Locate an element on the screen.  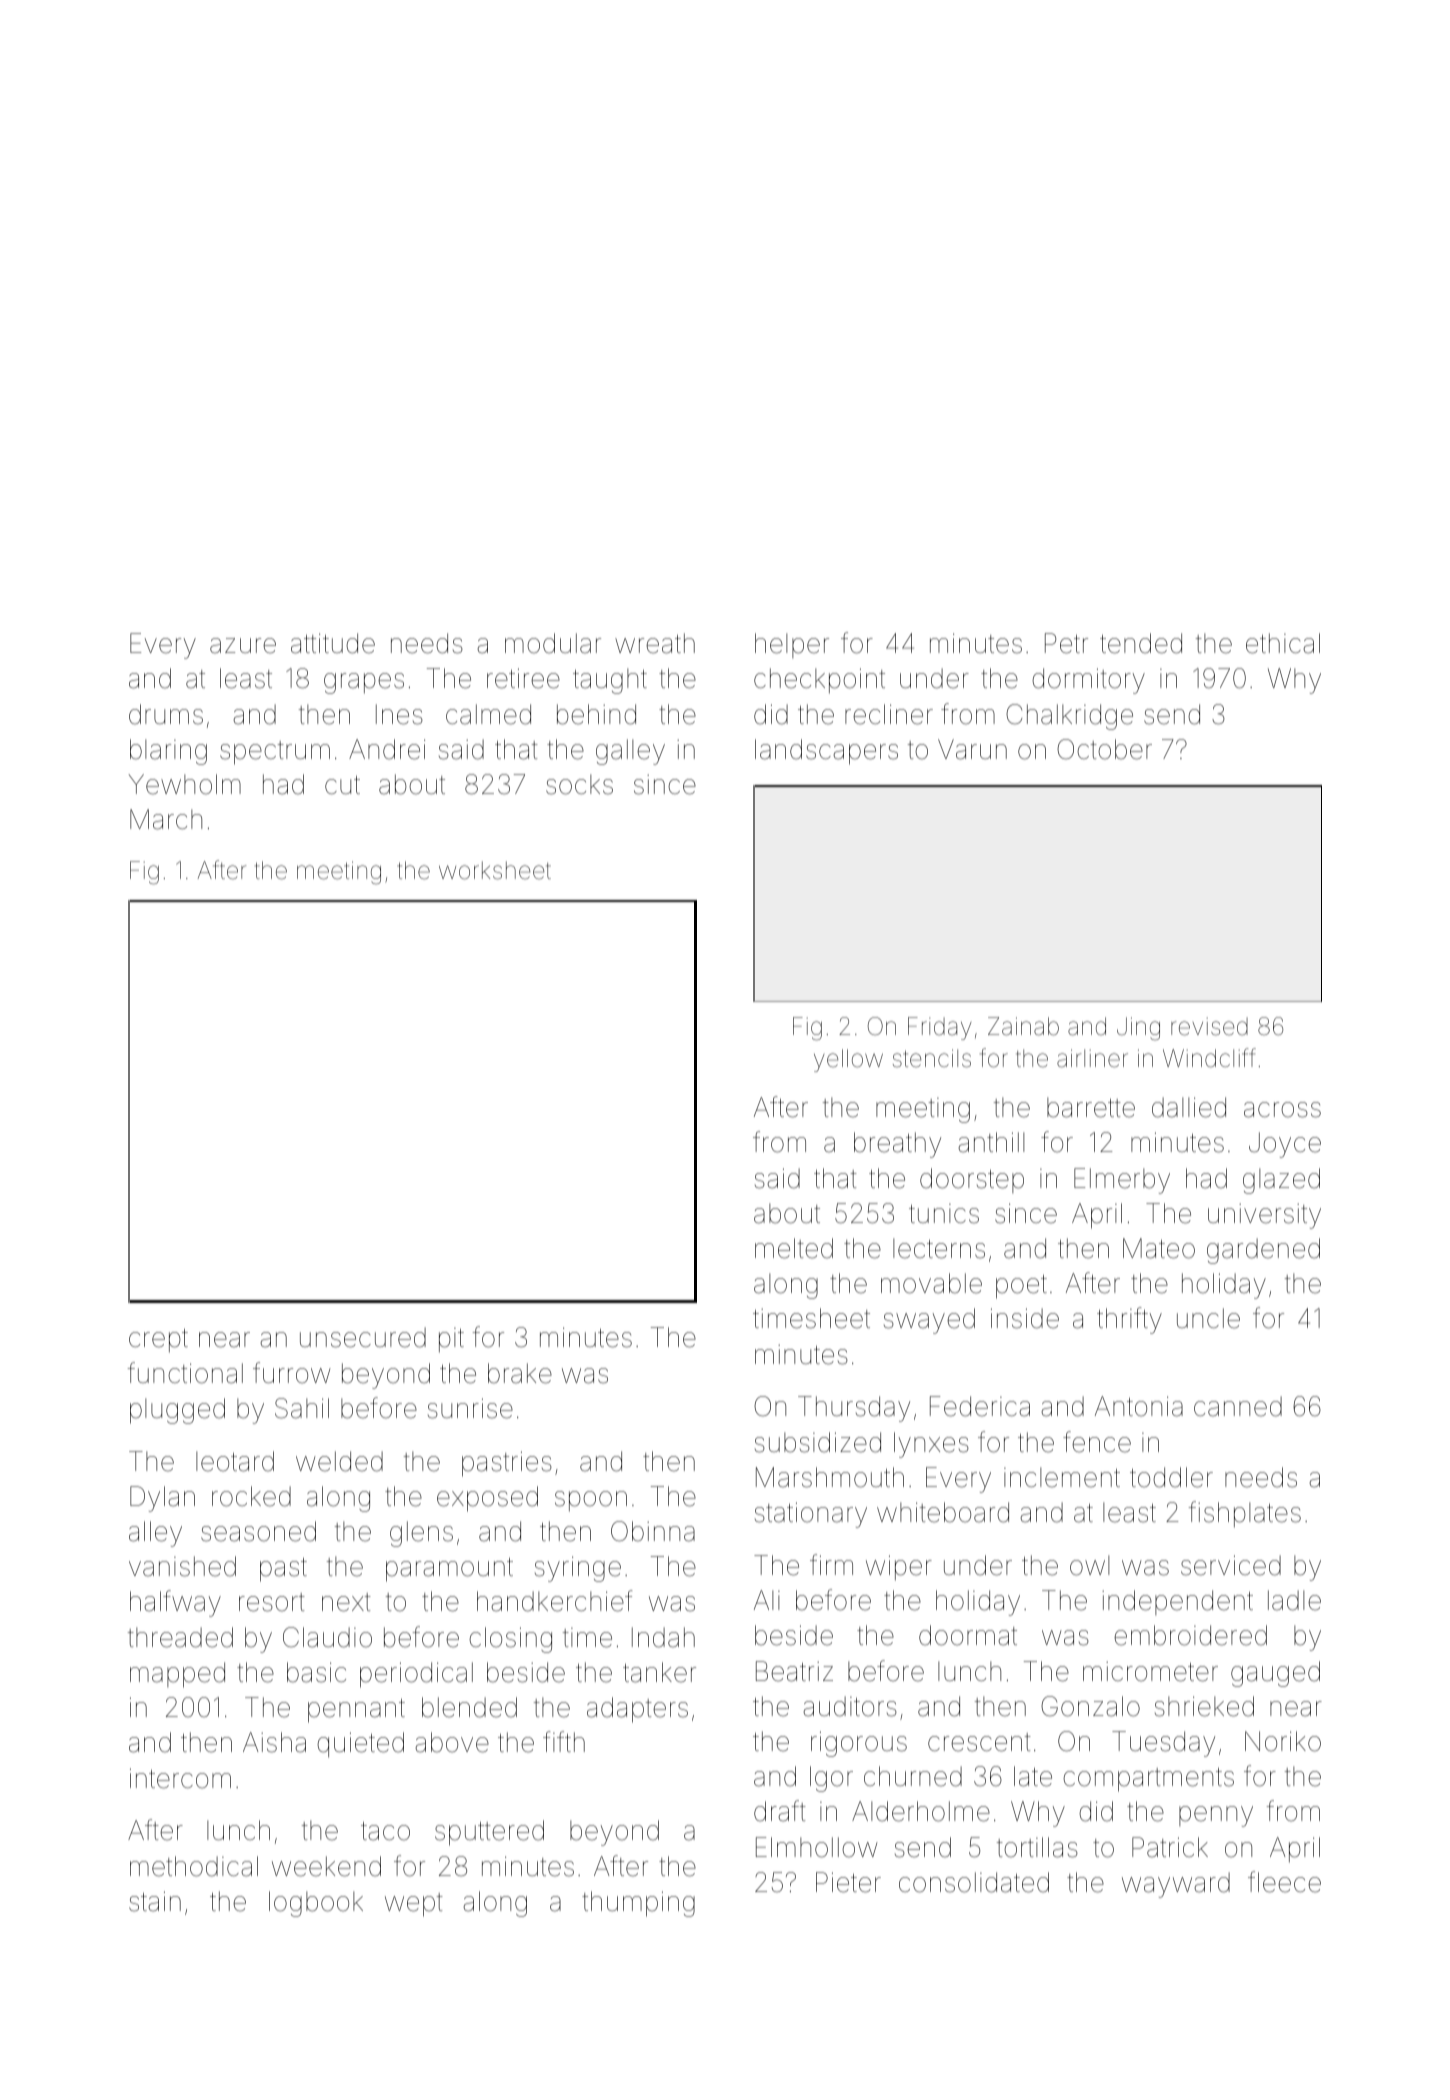
wept is located at coordinates (414, 1905).
